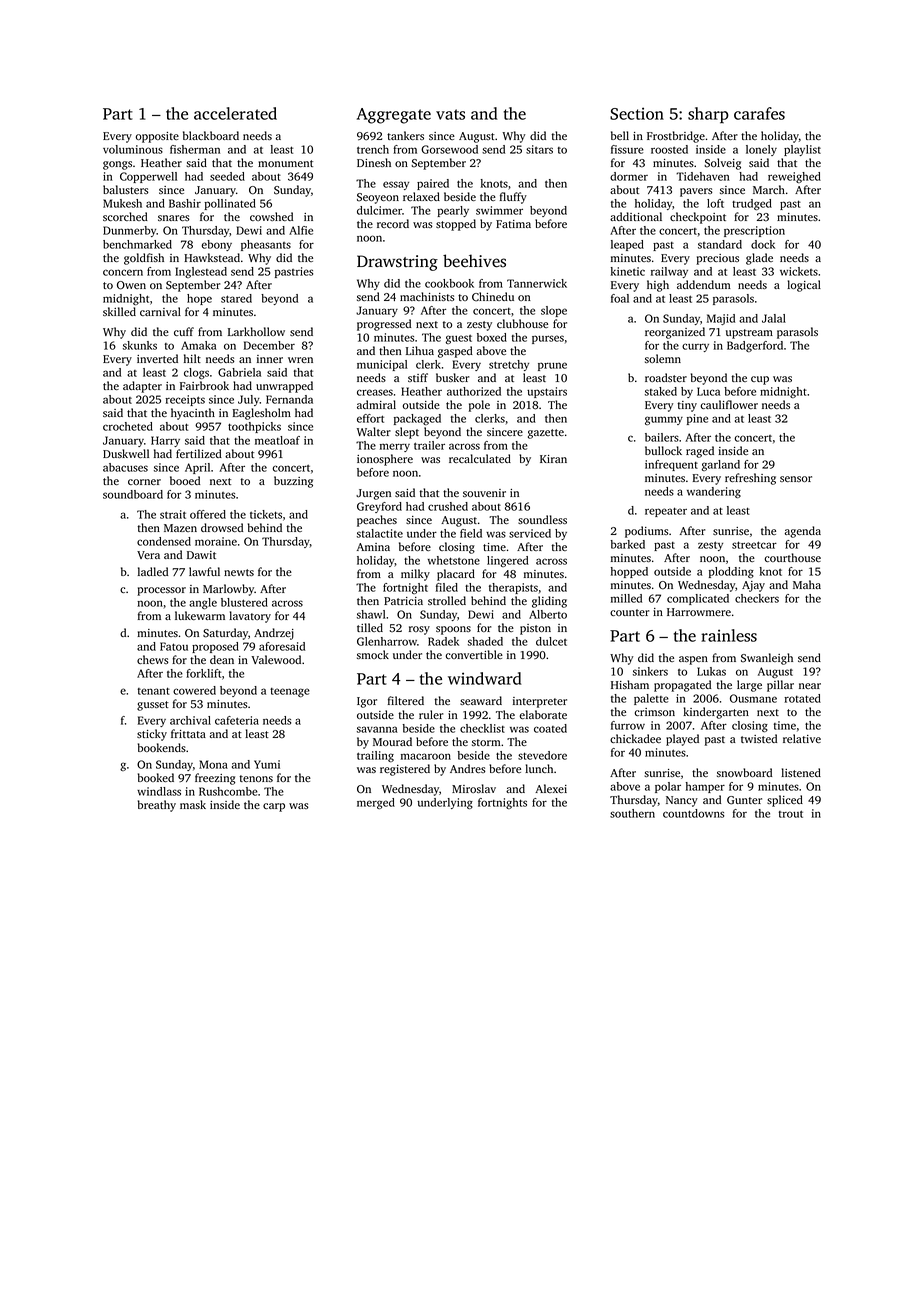 The height and width of the screenshot is (1308, 924). Describe the element at coordinates (285, 163) in the screenshot. I see `monument` at that location.
